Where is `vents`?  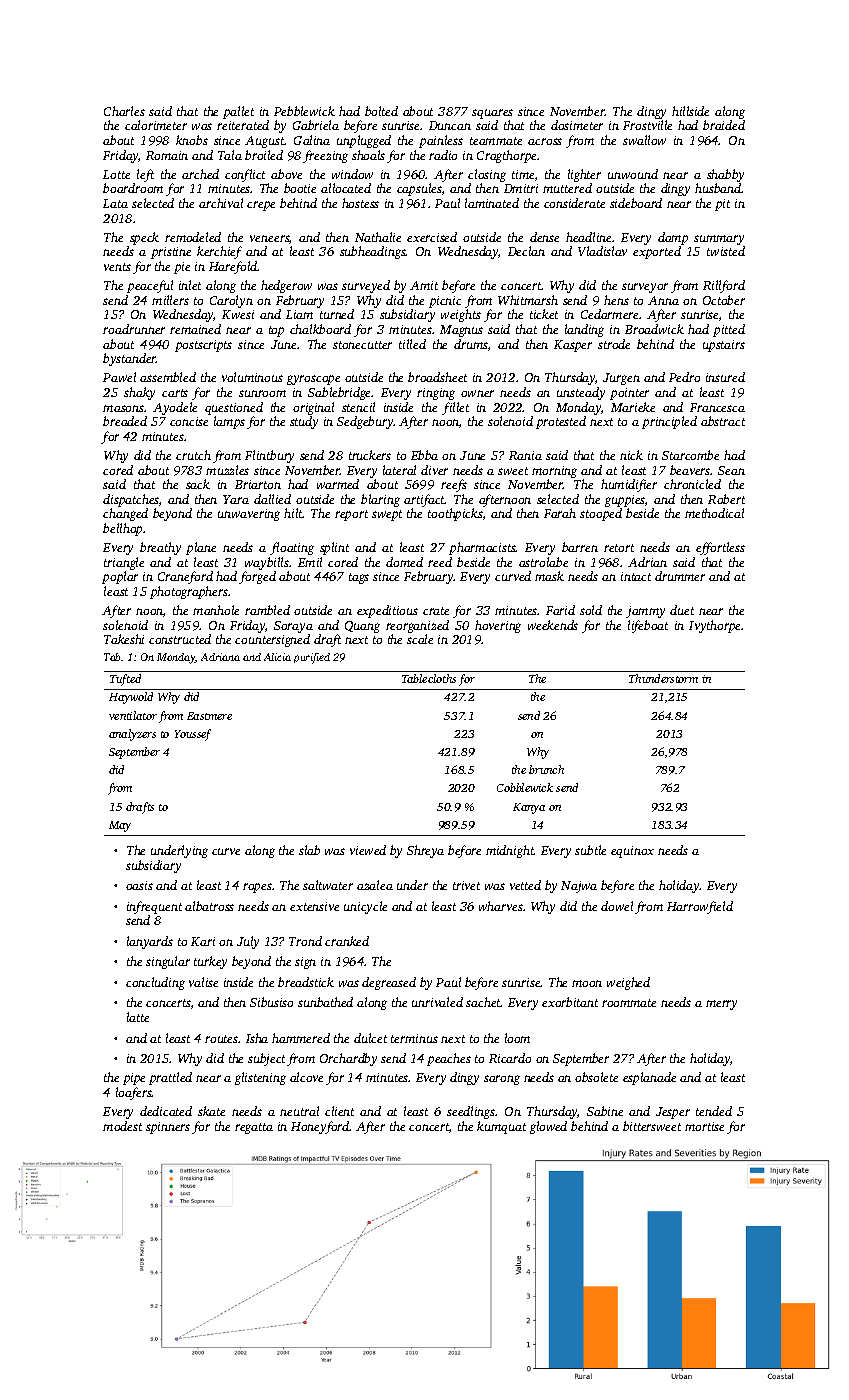 vents is located at coordinates (117, 267).
